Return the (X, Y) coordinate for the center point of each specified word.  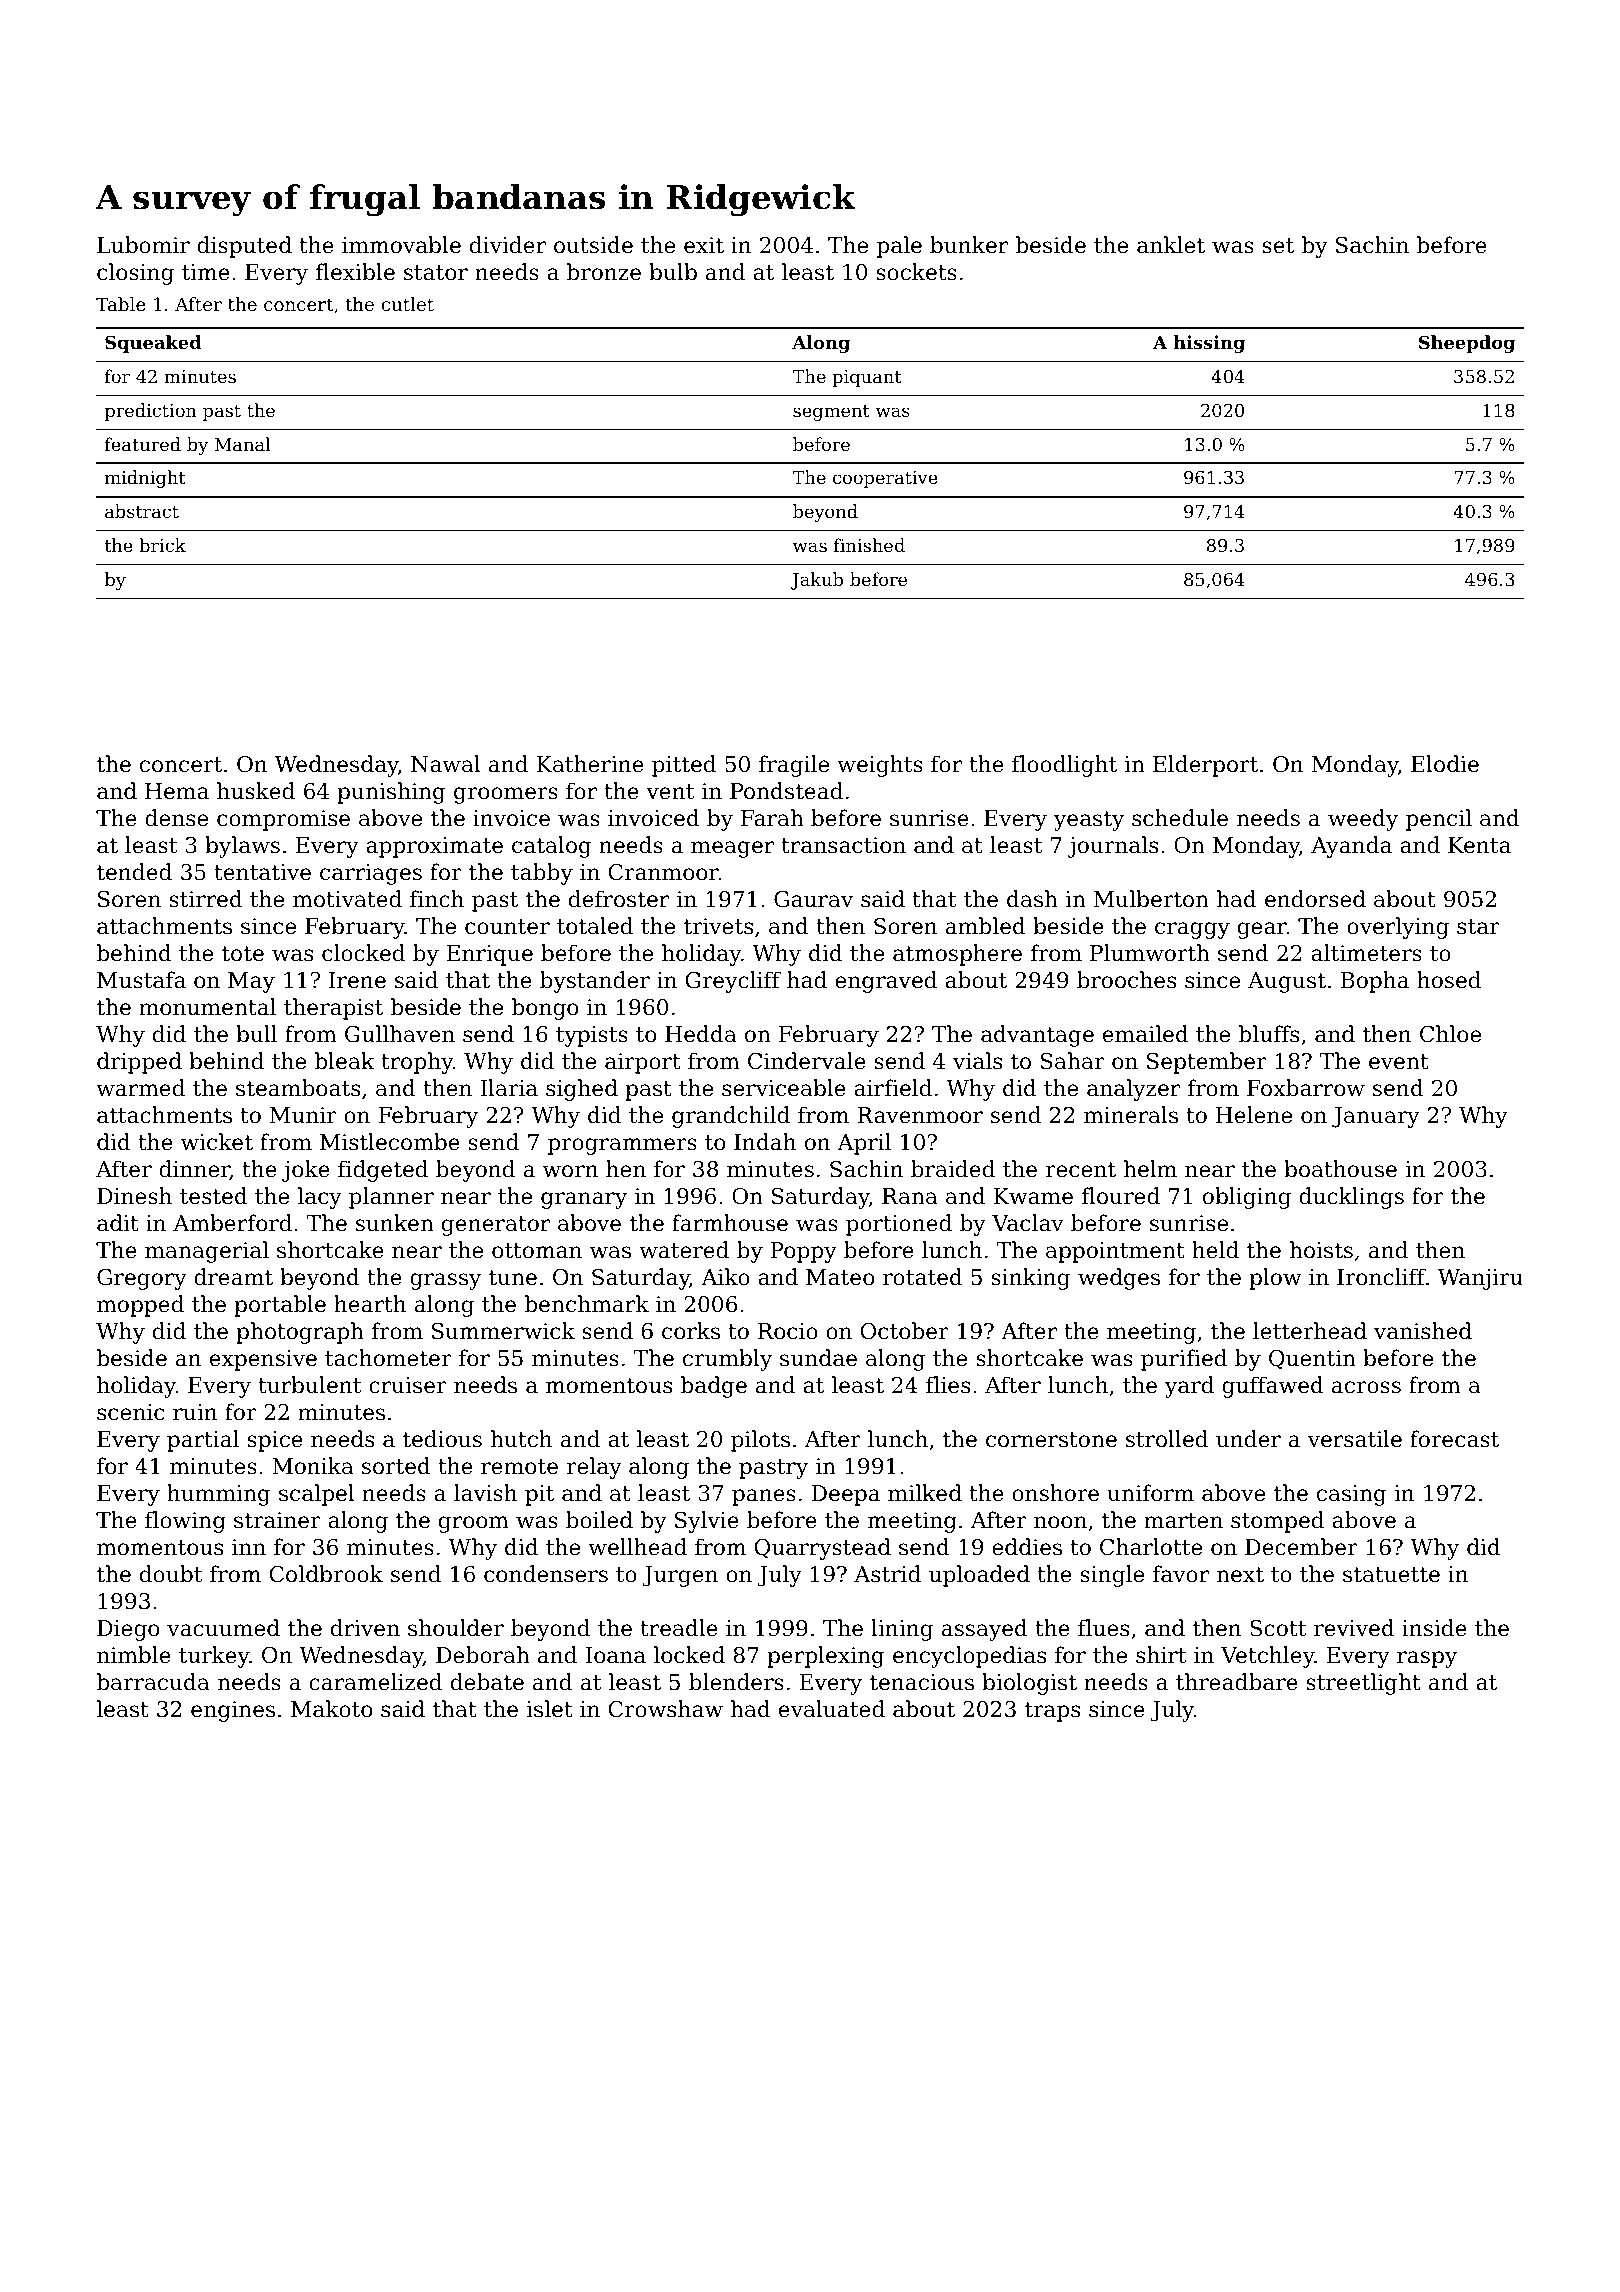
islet (550, 1709)
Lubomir (143, 245)
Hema (177, 791)
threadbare (1237, 1682)
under (1248, 1439)
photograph (300, 1333)
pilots (760, 1441)
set (1278, 246)
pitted (684, 766)
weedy (1363, 820)
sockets (916, 272)
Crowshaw (666, 1709)
